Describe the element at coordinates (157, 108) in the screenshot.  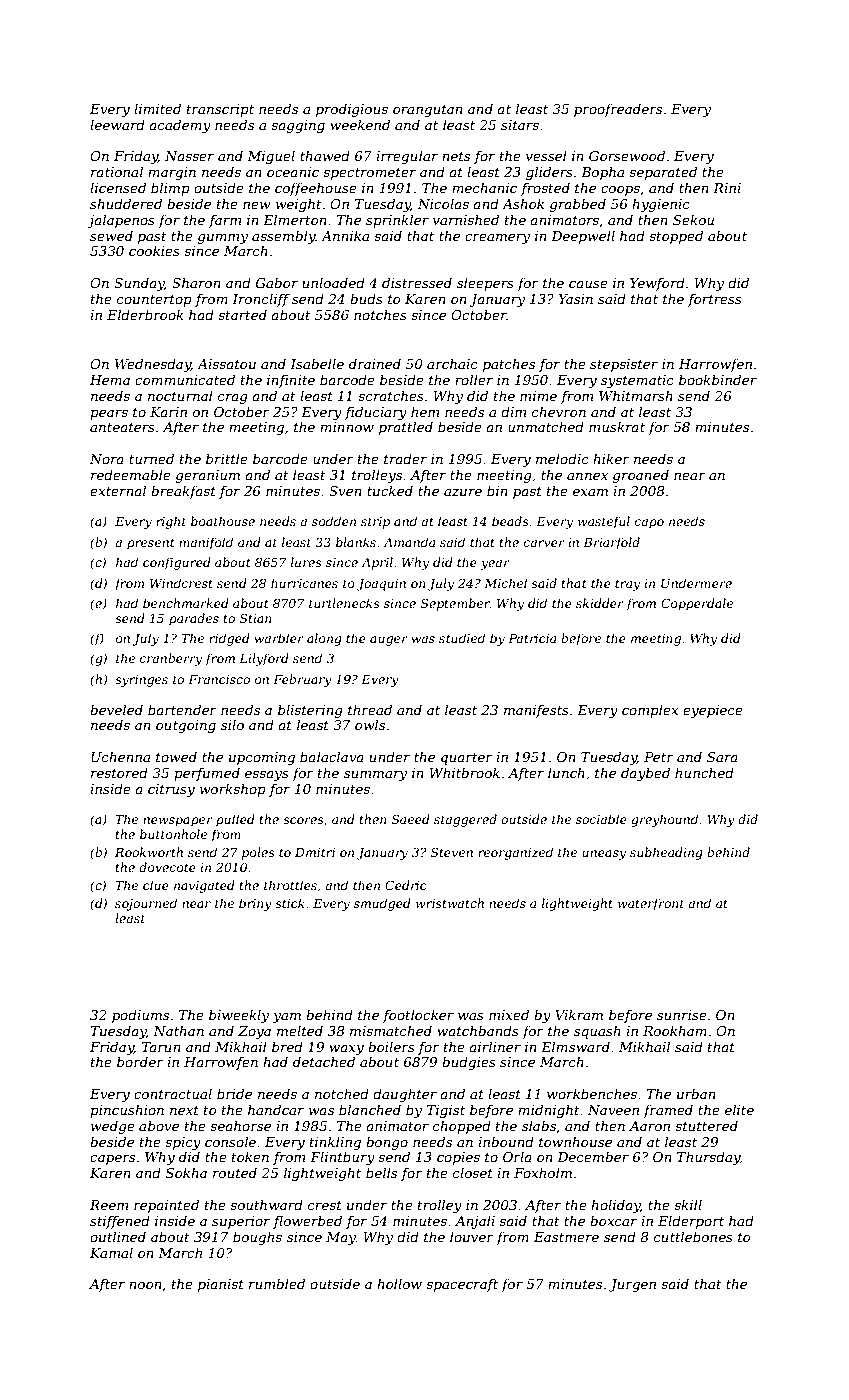
I see `limited` at that location.
